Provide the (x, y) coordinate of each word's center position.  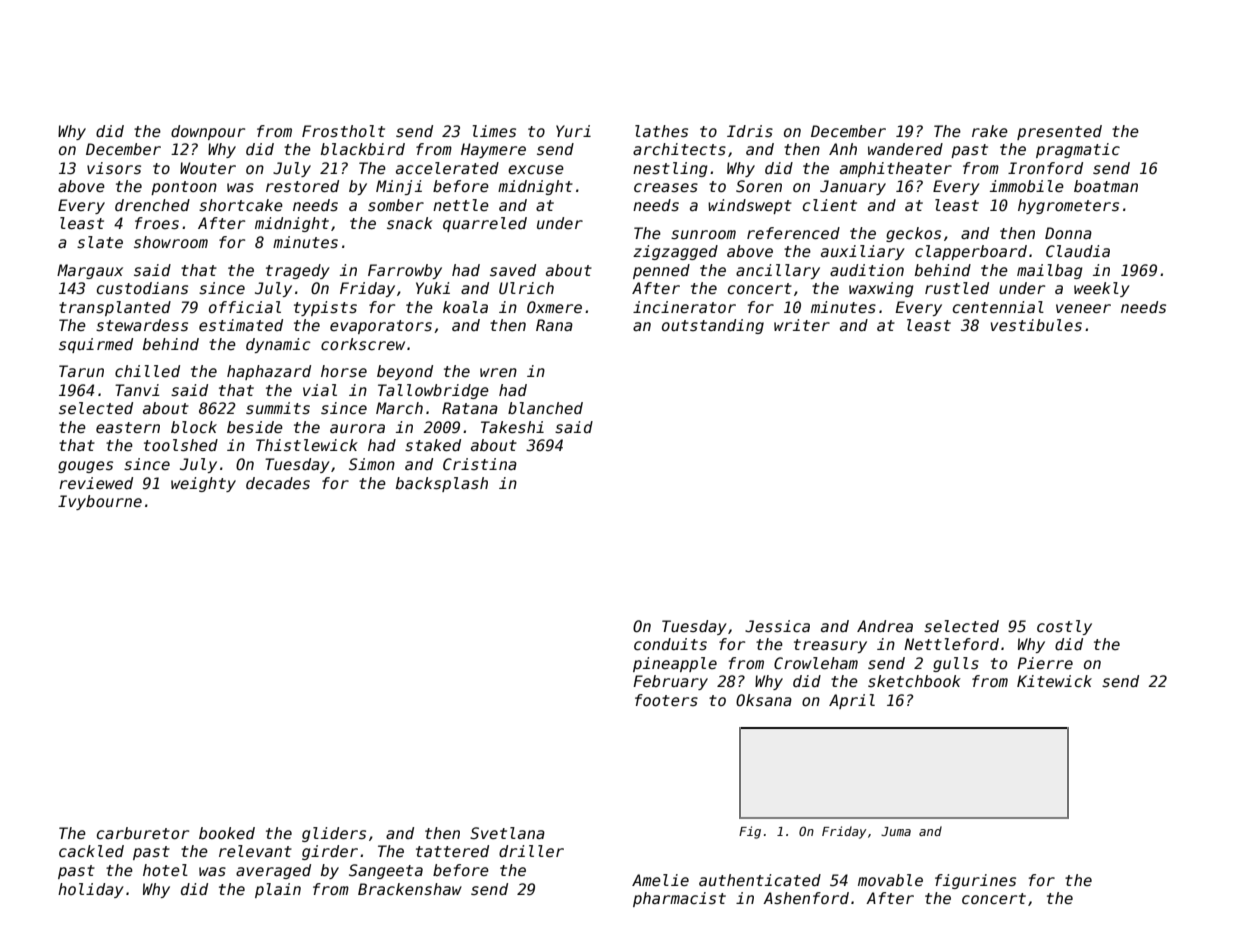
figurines (975, 881)
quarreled (485, 224)
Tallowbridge (433, 391)
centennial (998, 307)
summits (278, 408)
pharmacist (679, 899)
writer (802, 325)
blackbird (363, 149)
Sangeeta (386, 871)
